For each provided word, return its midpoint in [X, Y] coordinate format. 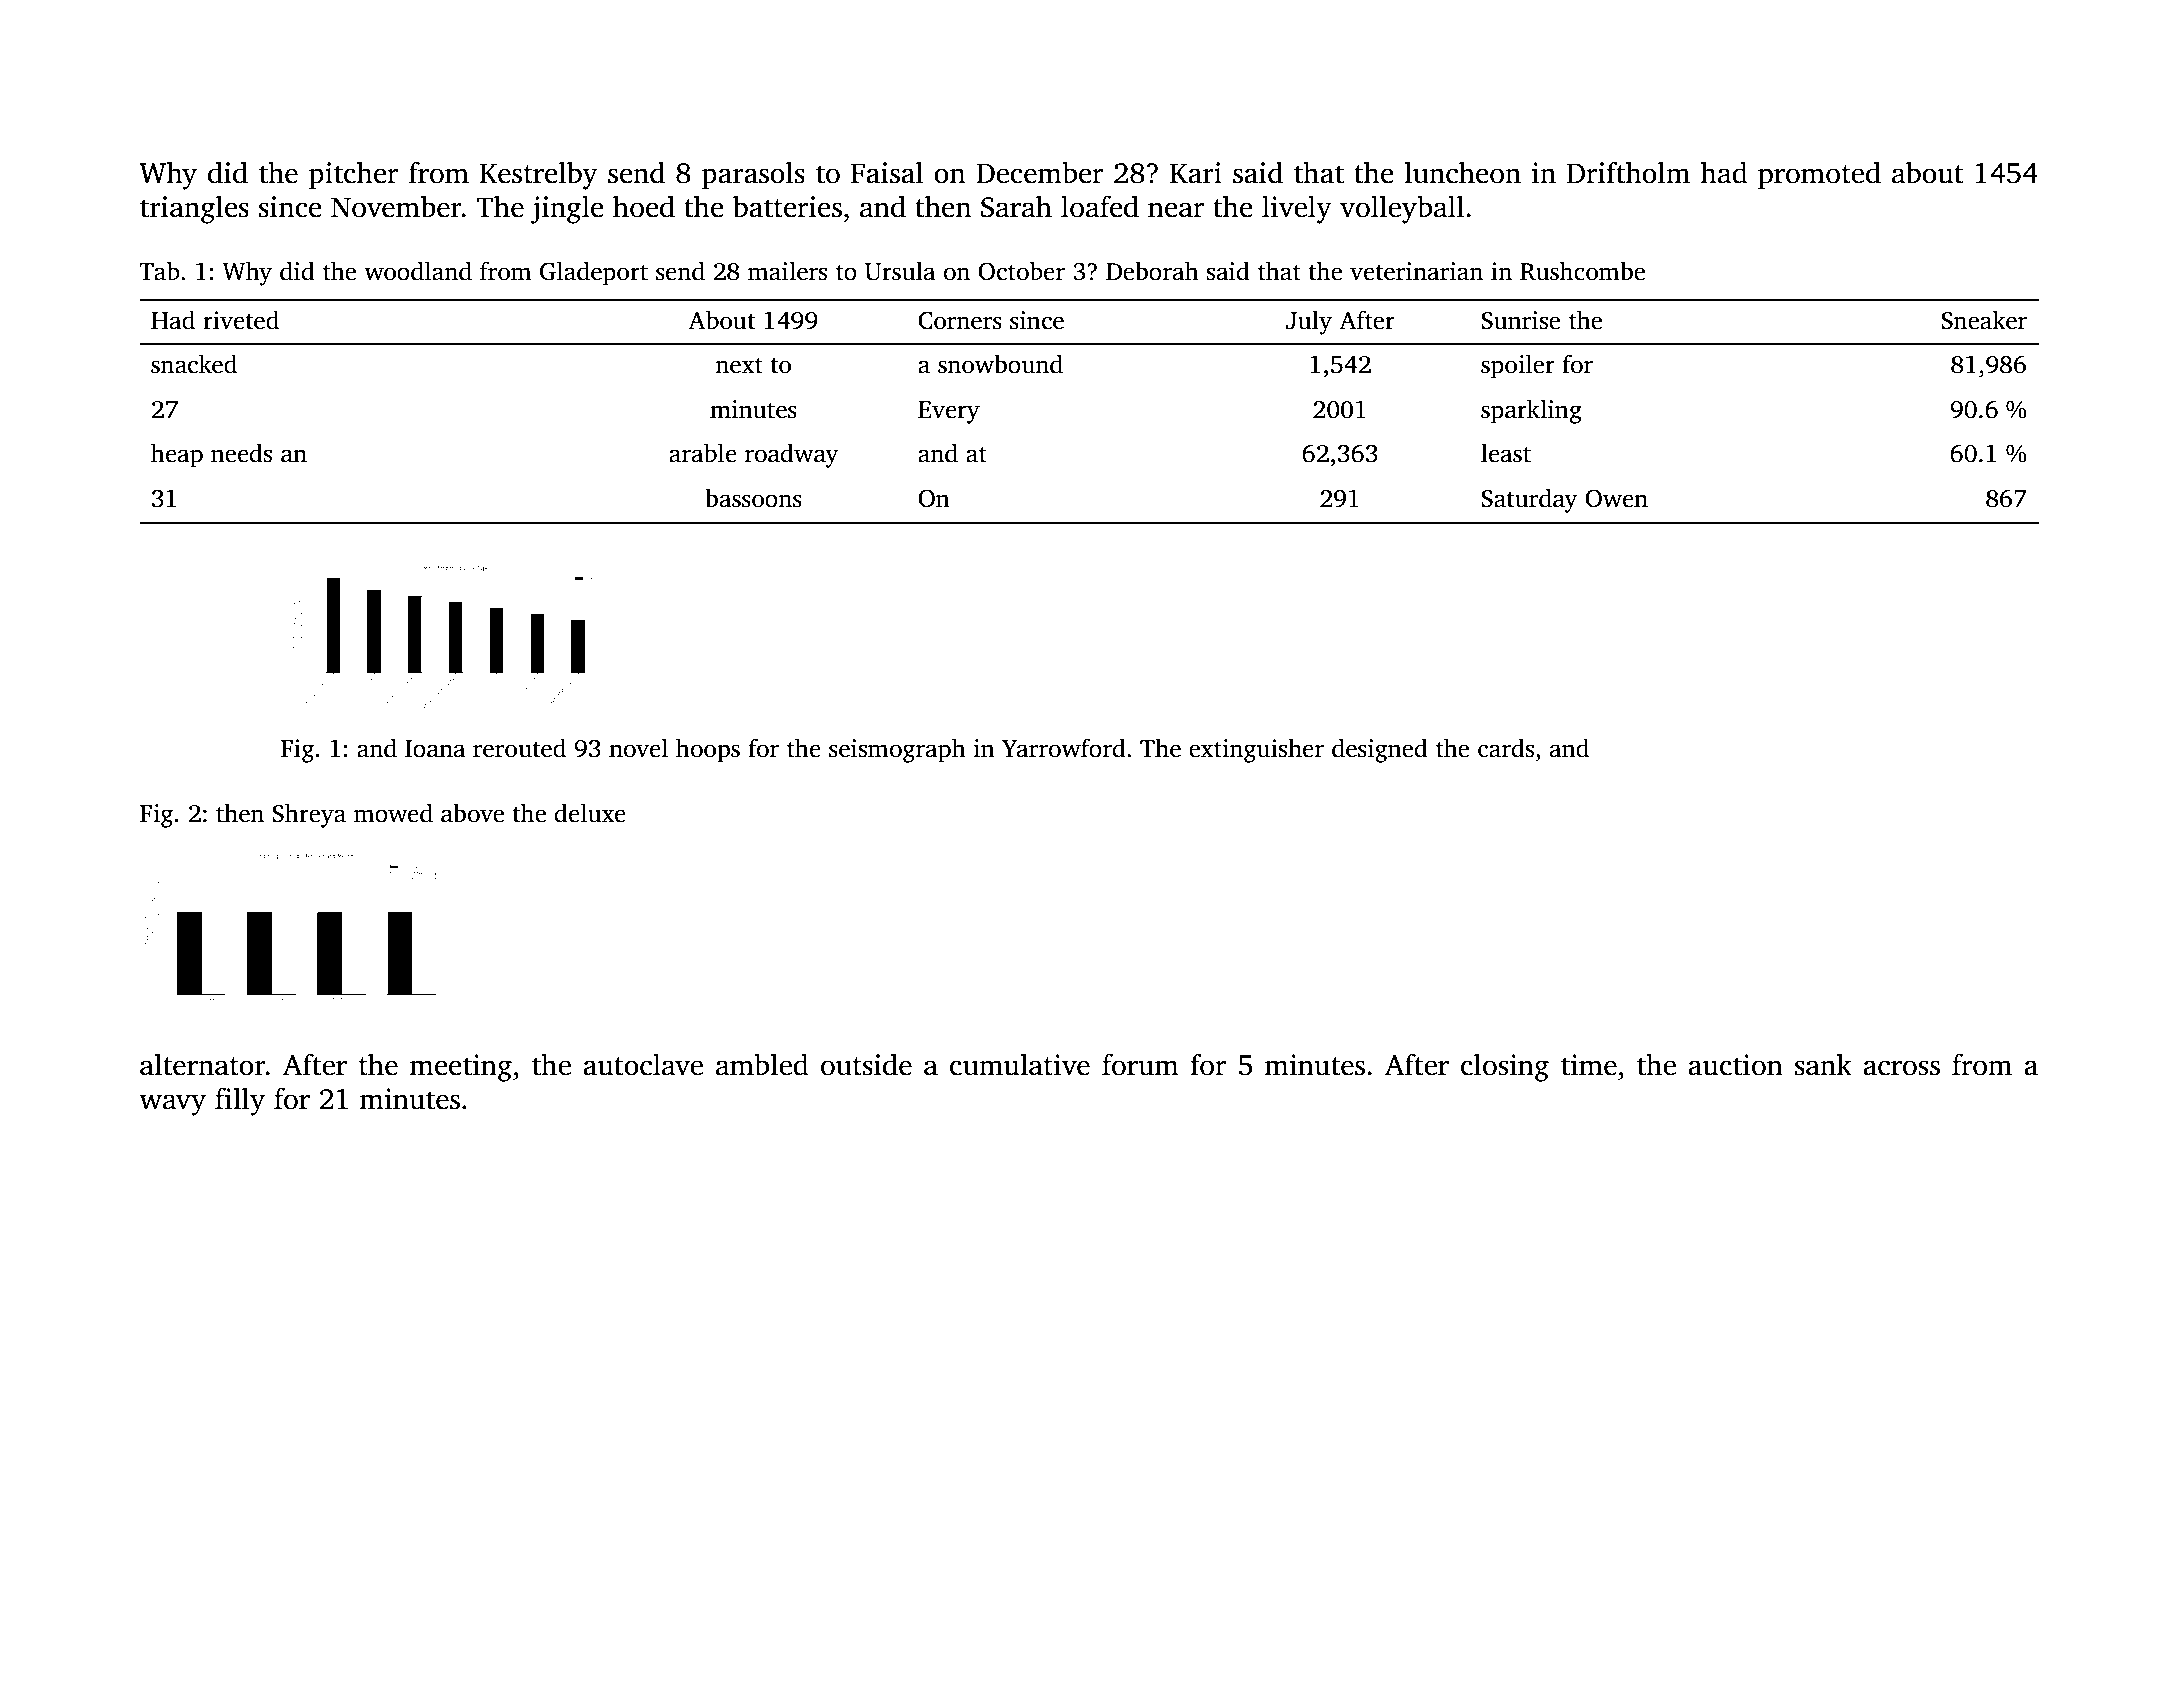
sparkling [1531, 411]
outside [866, 1064]
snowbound [1000, 364]
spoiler [1518, 366]
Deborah [1152, 271]
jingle [567, 209]
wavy [172, 1105]
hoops [708, 750]
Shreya [309, 815]
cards [1506, 748]
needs [241, 453]
